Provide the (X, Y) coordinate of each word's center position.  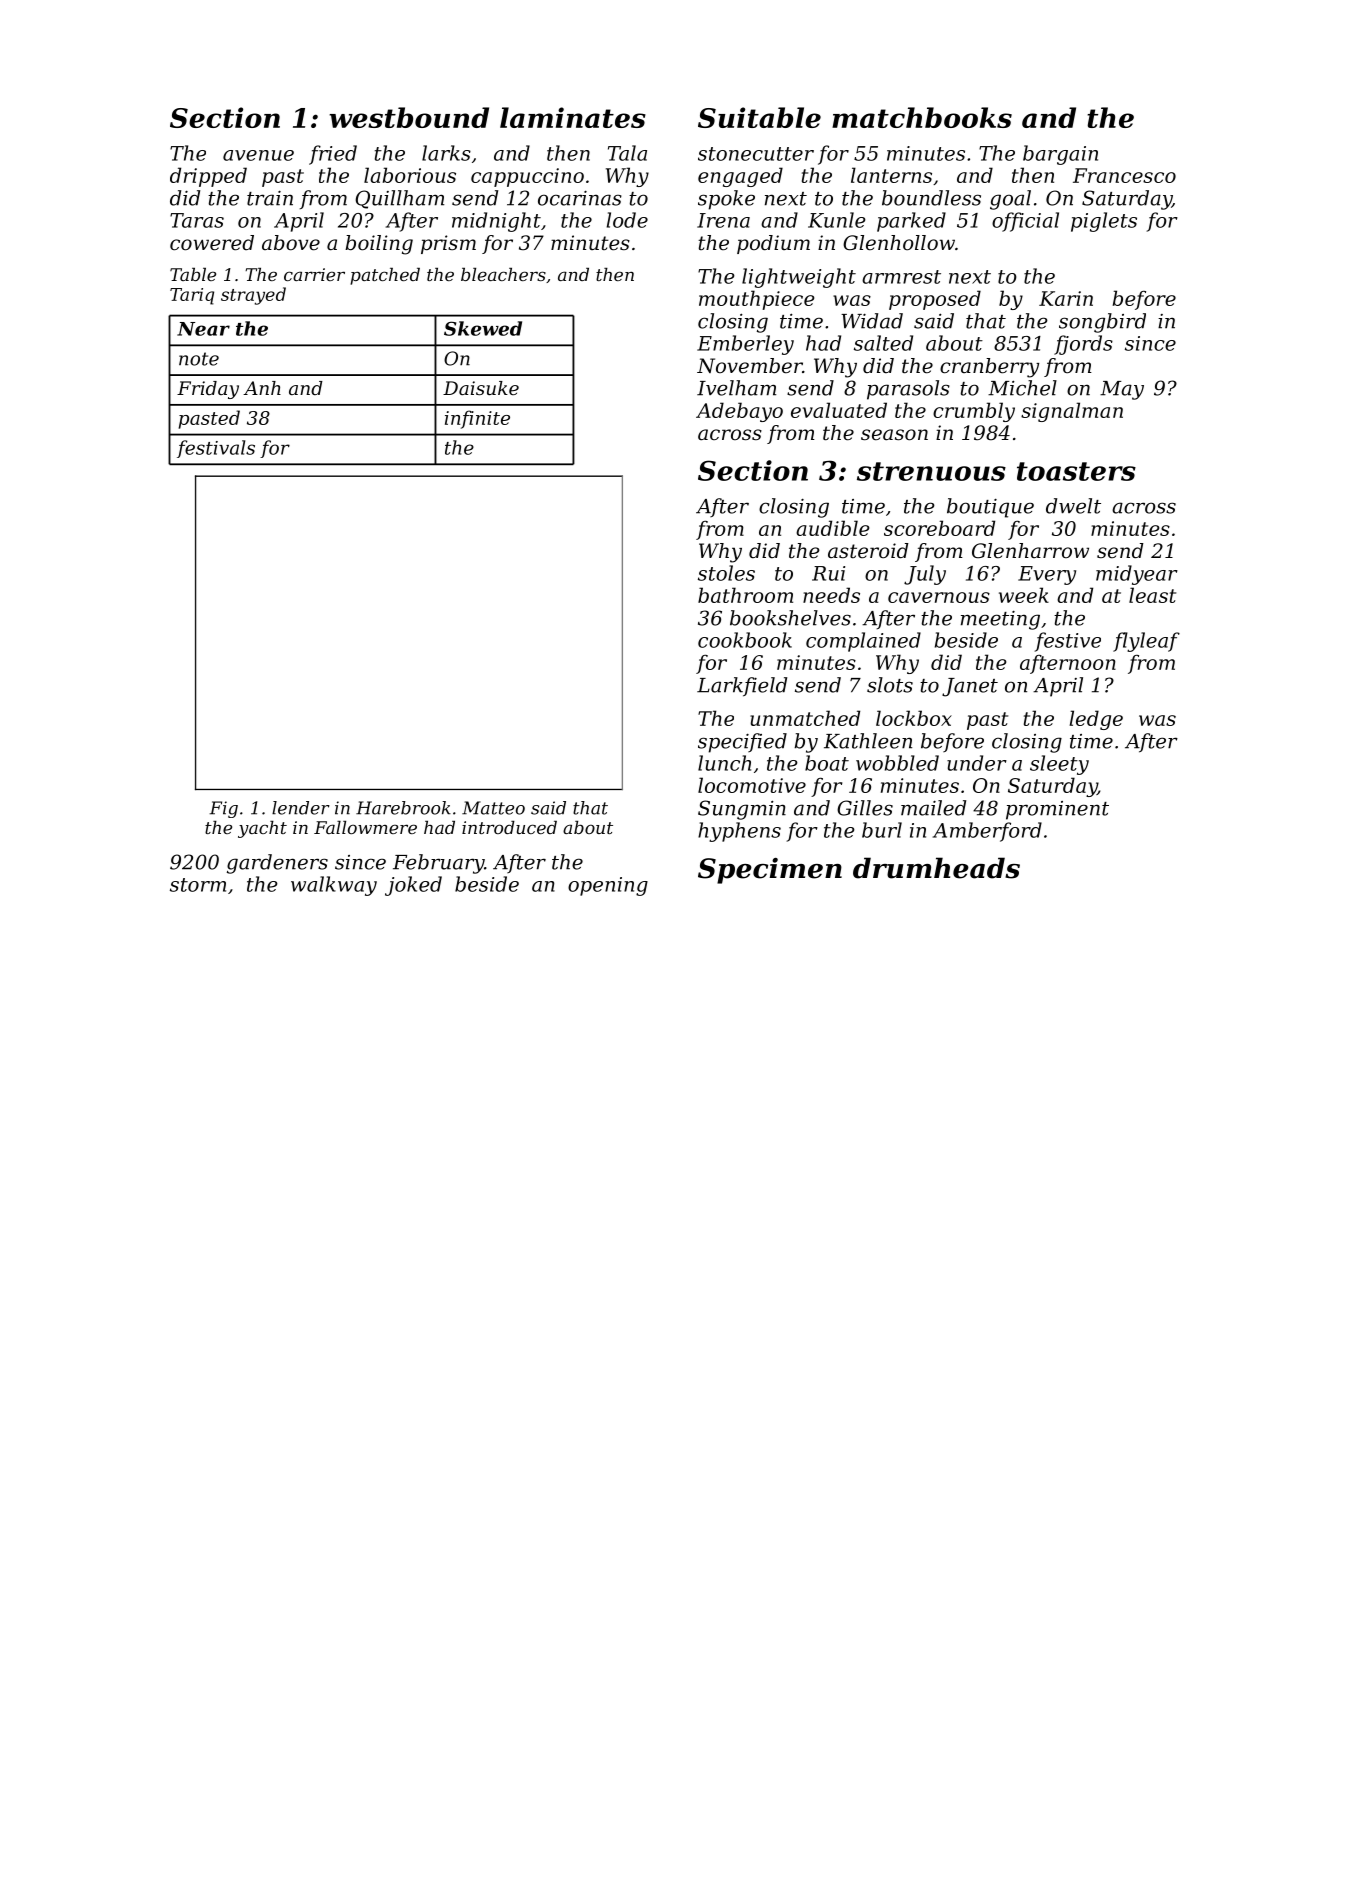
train (270, 198)
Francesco (1124, 175)
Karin (1066, 298)
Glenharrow (1030, 551)
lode (627, 220)
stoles (726, 573)
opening (608, 886)
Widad (872, 321)
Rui (828, 573)
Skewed (483, 328)
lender (301, 808)
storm (198, 885)
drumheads (936, 868)
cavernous (939, 597)
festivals (216, 449)
